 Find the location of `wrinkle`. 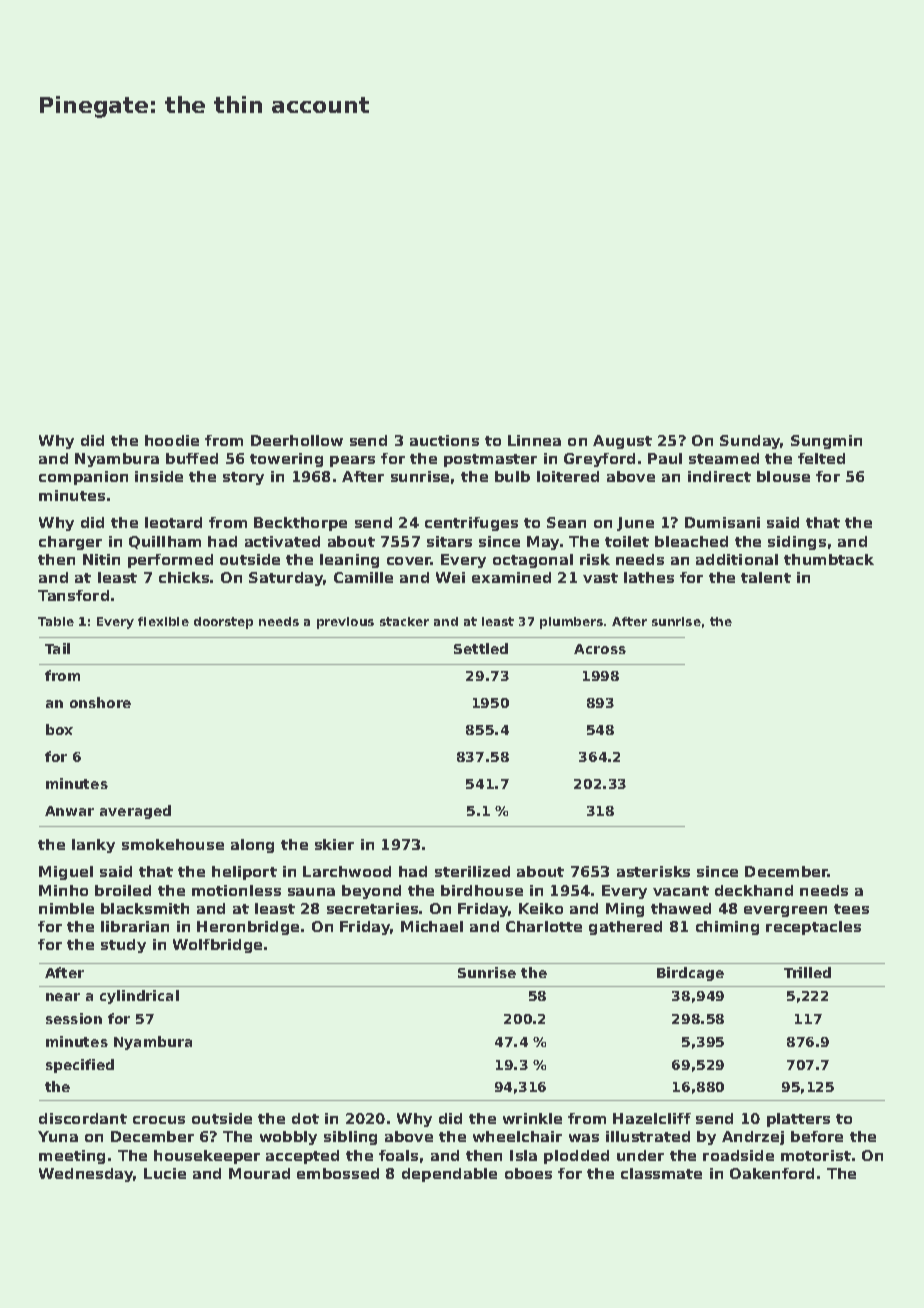

wrinkle is located at coordinates (532, 1118).
